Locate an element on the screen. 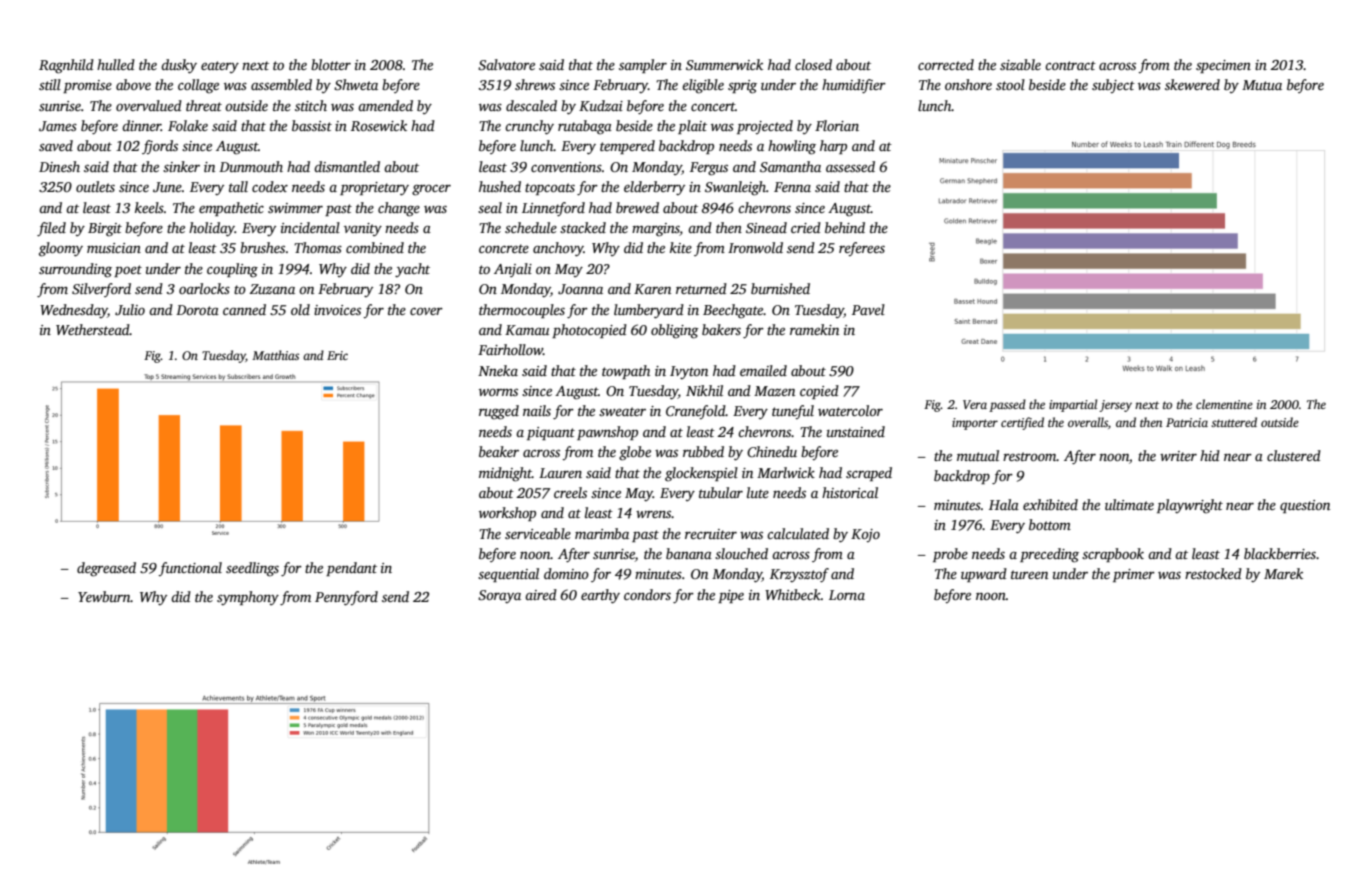 This screenshot has height=887, width=1372. Yewburn is located at coordinates (104, 596).
